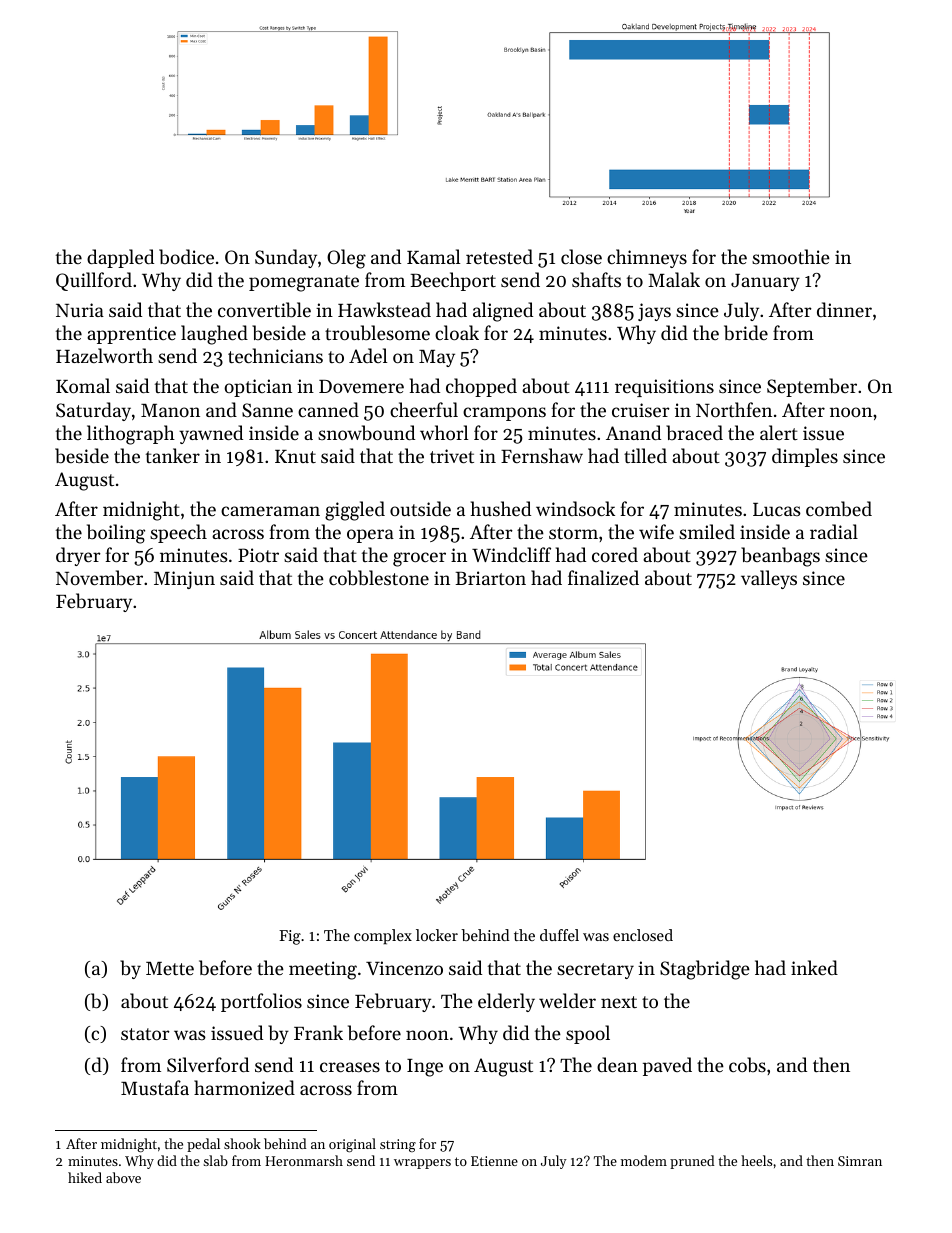  I want to click on dappled, so click(120, 258).
